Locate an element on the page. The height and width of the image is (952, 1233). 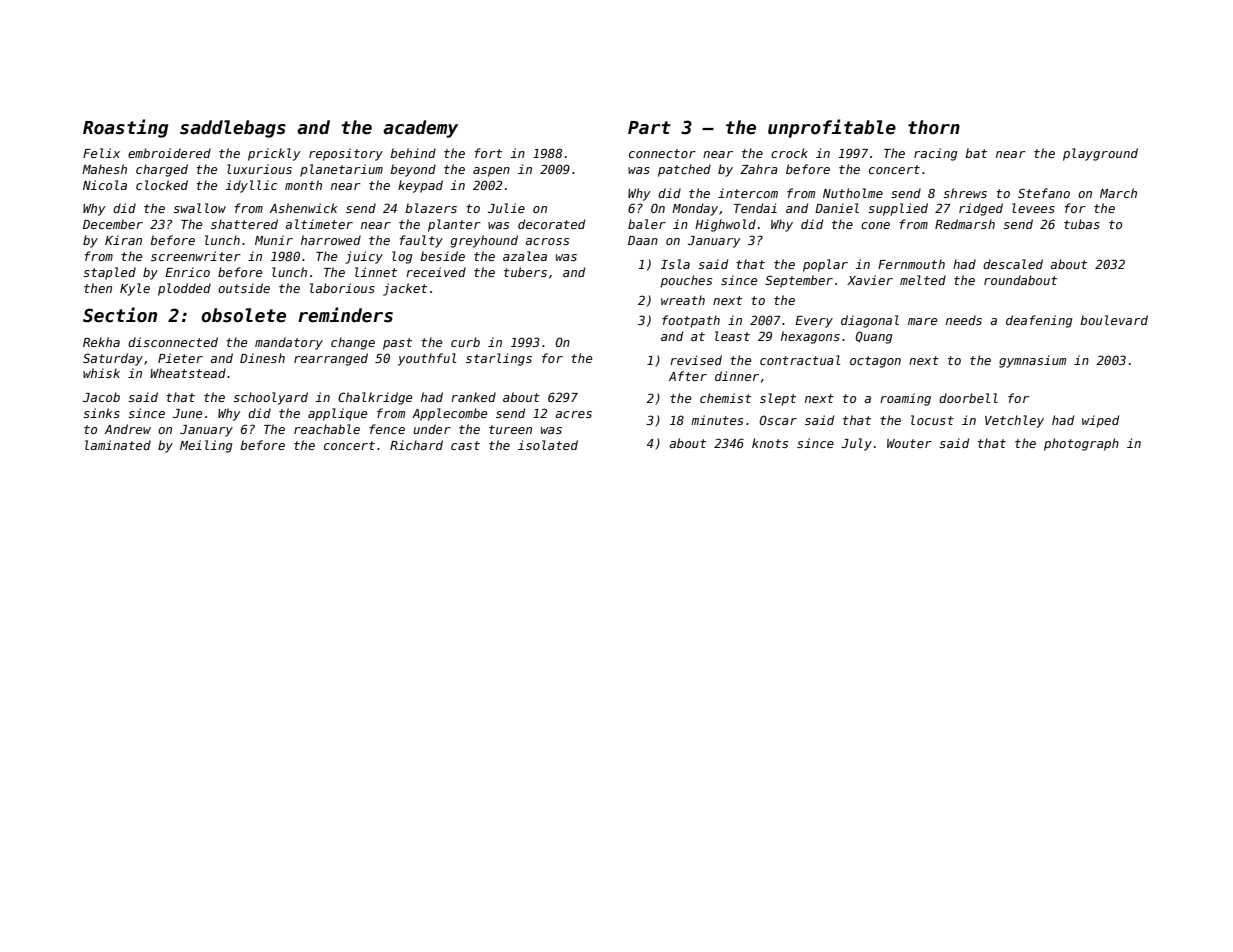
change is located at coordinates (353, 343).
